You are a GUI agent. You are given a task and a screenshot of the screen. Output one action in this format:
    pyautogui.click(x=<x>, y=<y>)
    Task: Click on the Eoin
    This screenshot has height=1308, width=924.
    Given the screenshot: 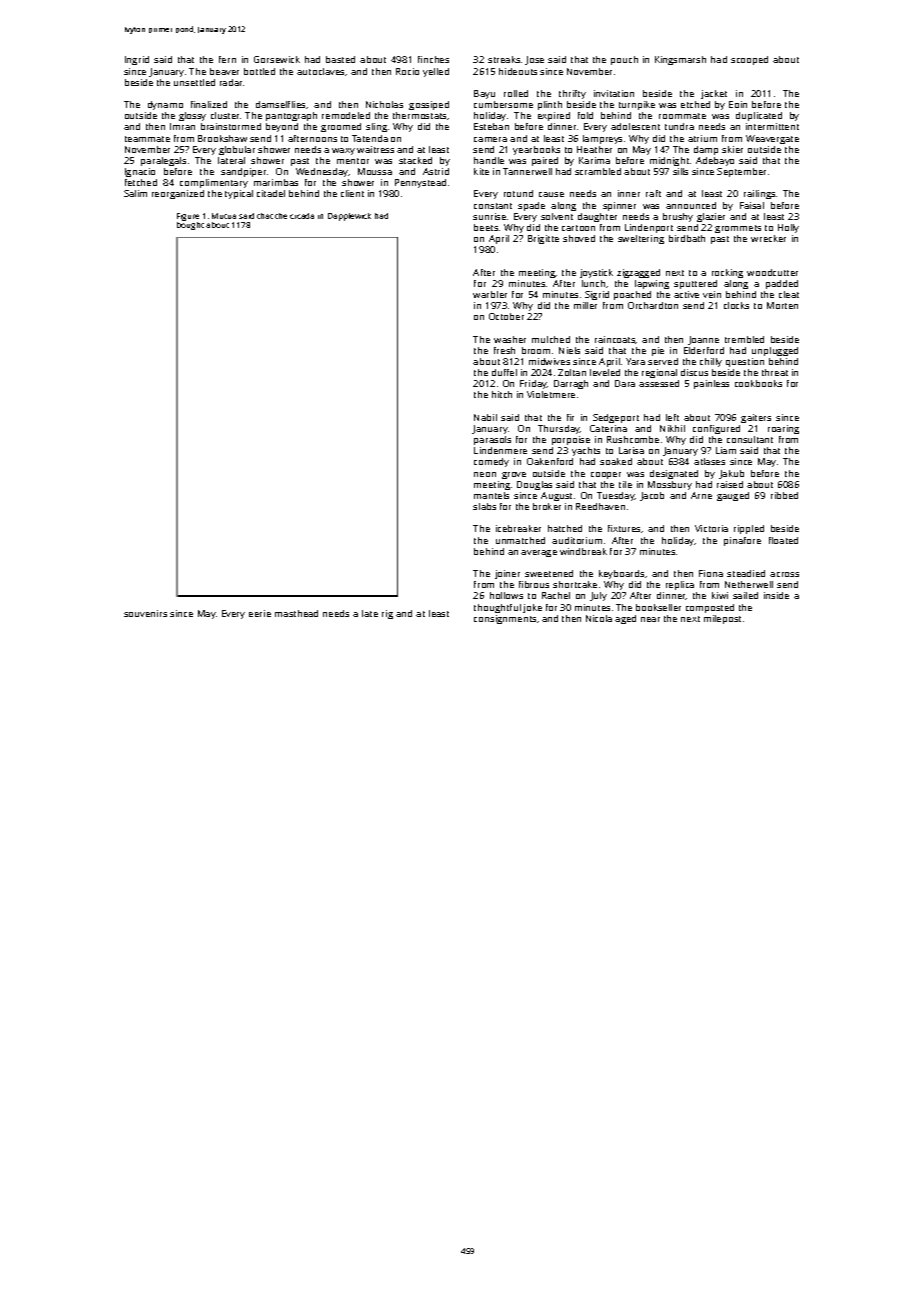 What is the action you would take?
    pyautogui.click(x=738, y=104)
